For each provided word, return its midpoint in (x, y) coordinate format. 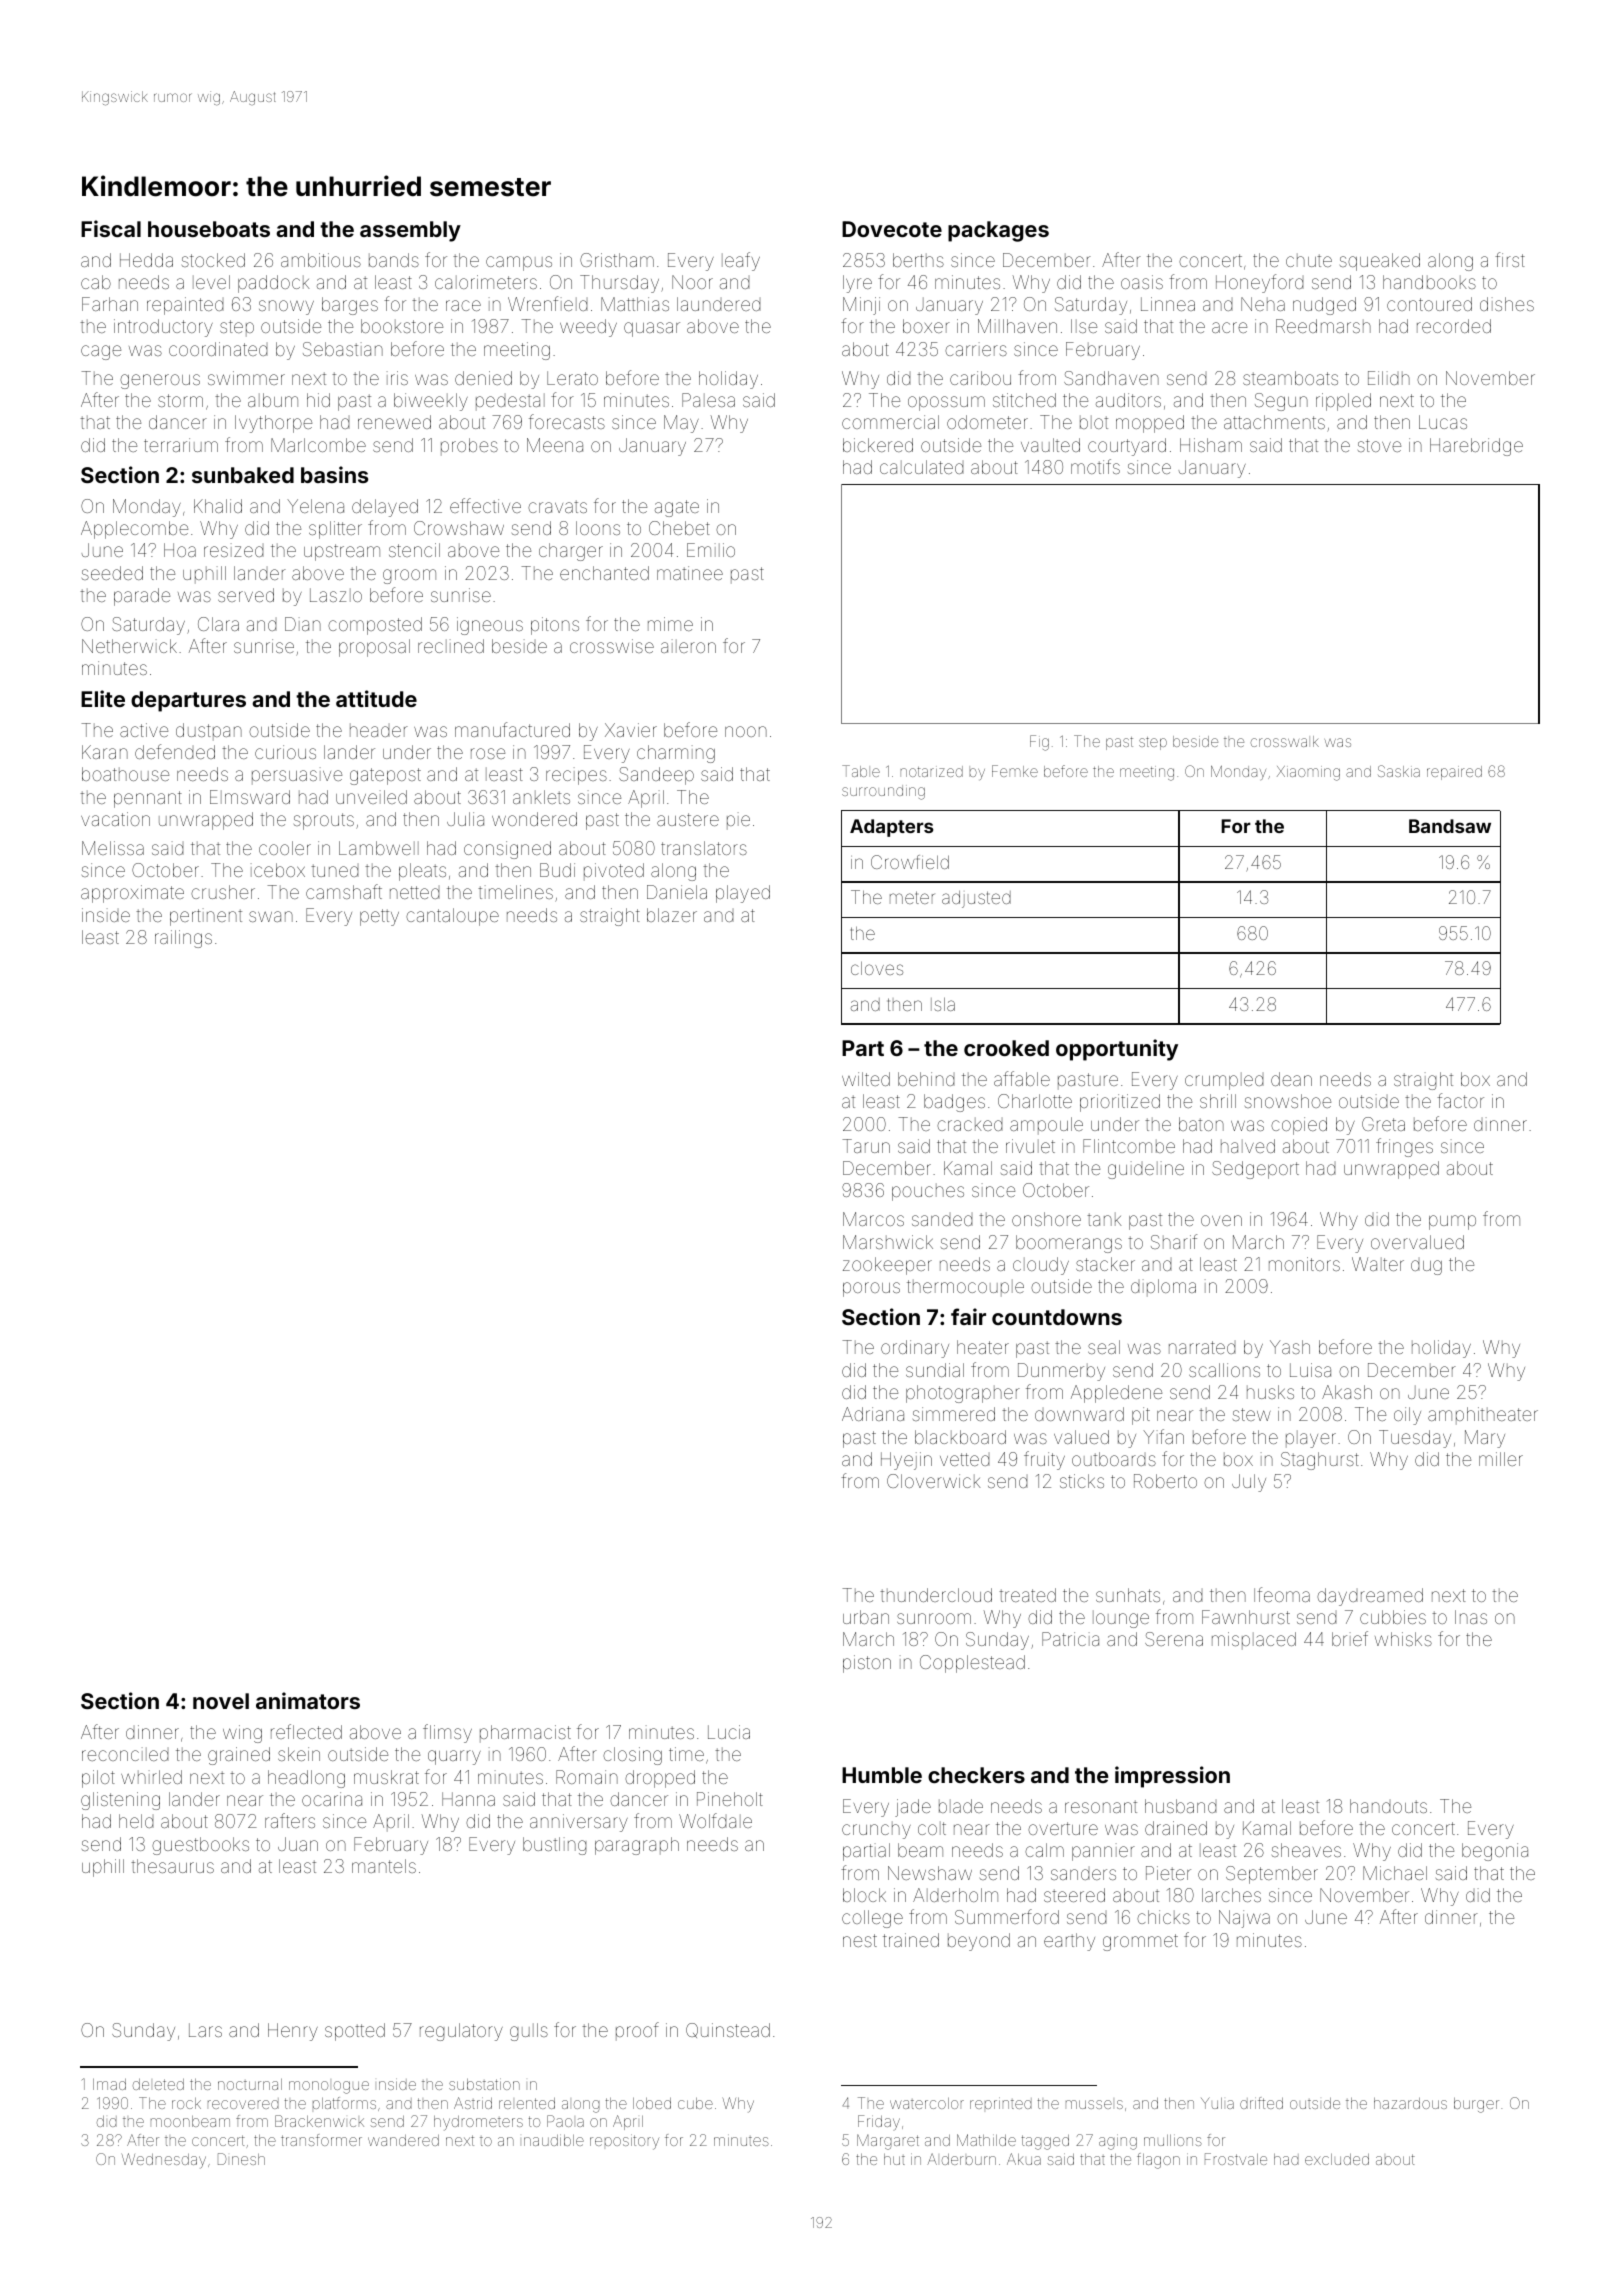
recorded (1454, 326)
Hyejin (906, 1461)
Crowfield (910, 862)
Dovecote (892, 229)
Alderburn (961, 2159)
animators (308, 1700)
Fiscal (111, 228)
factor (1460, 1100)
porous (871, 1289)
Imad (109, 2084)
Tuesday (1415, 1439)
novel (221, 1701)
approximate (132, 894)
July (1249, 1483)
